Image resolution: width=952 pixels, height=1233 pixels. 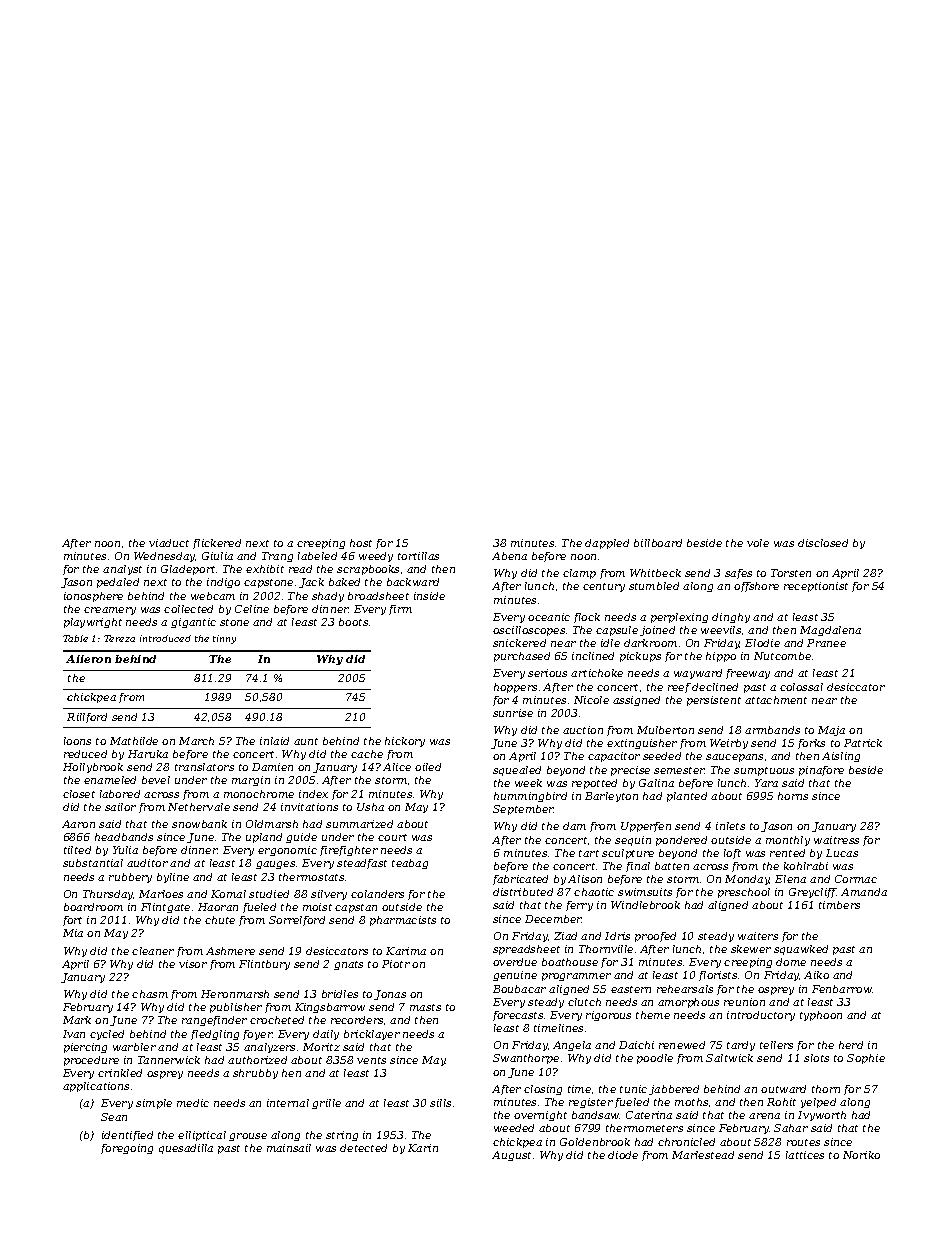 I want to click on Patrick, so click(x=863, y=743).
